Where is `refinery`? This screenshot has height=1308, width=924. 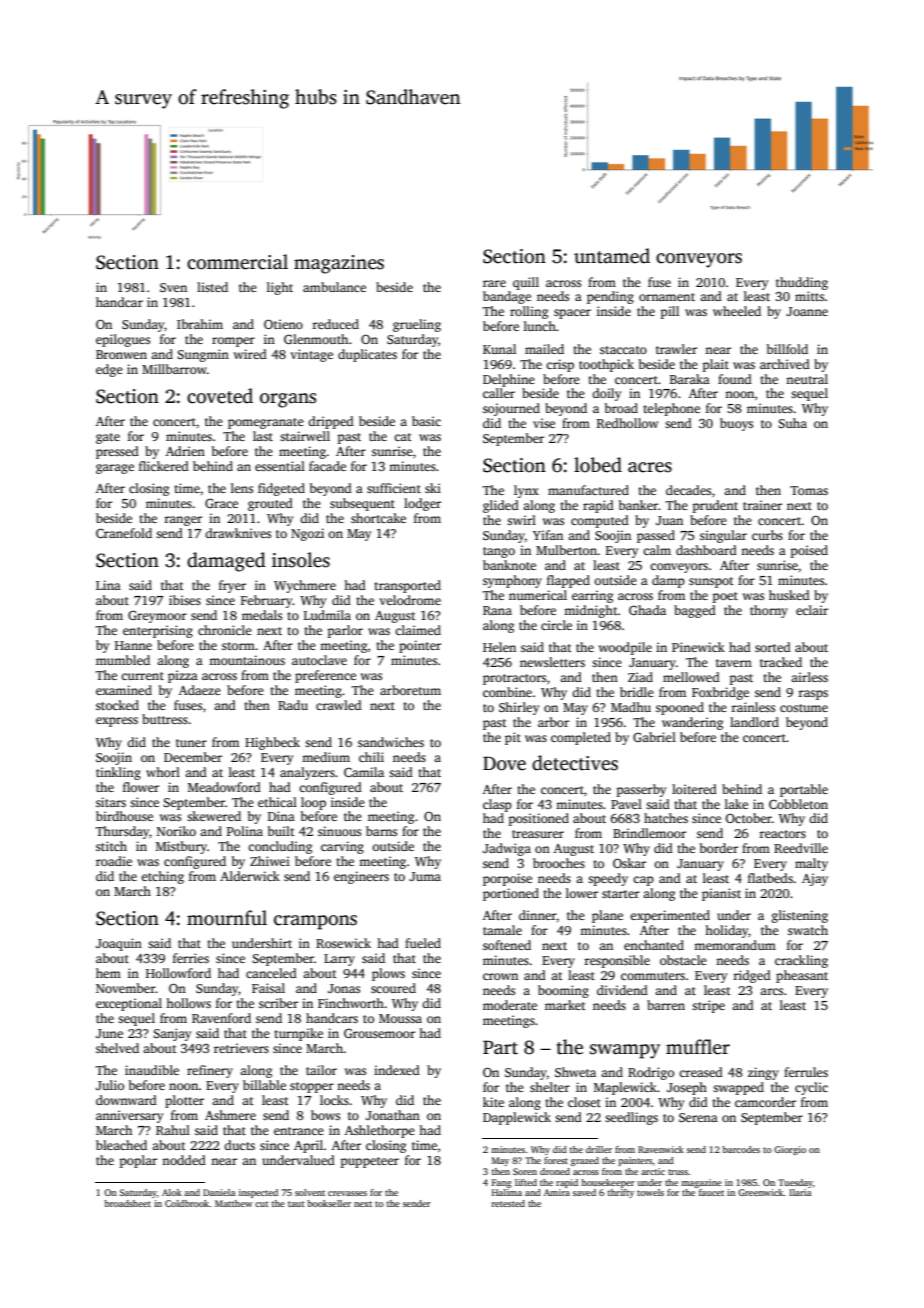 refinery is located at coordinates (210, 1071).
